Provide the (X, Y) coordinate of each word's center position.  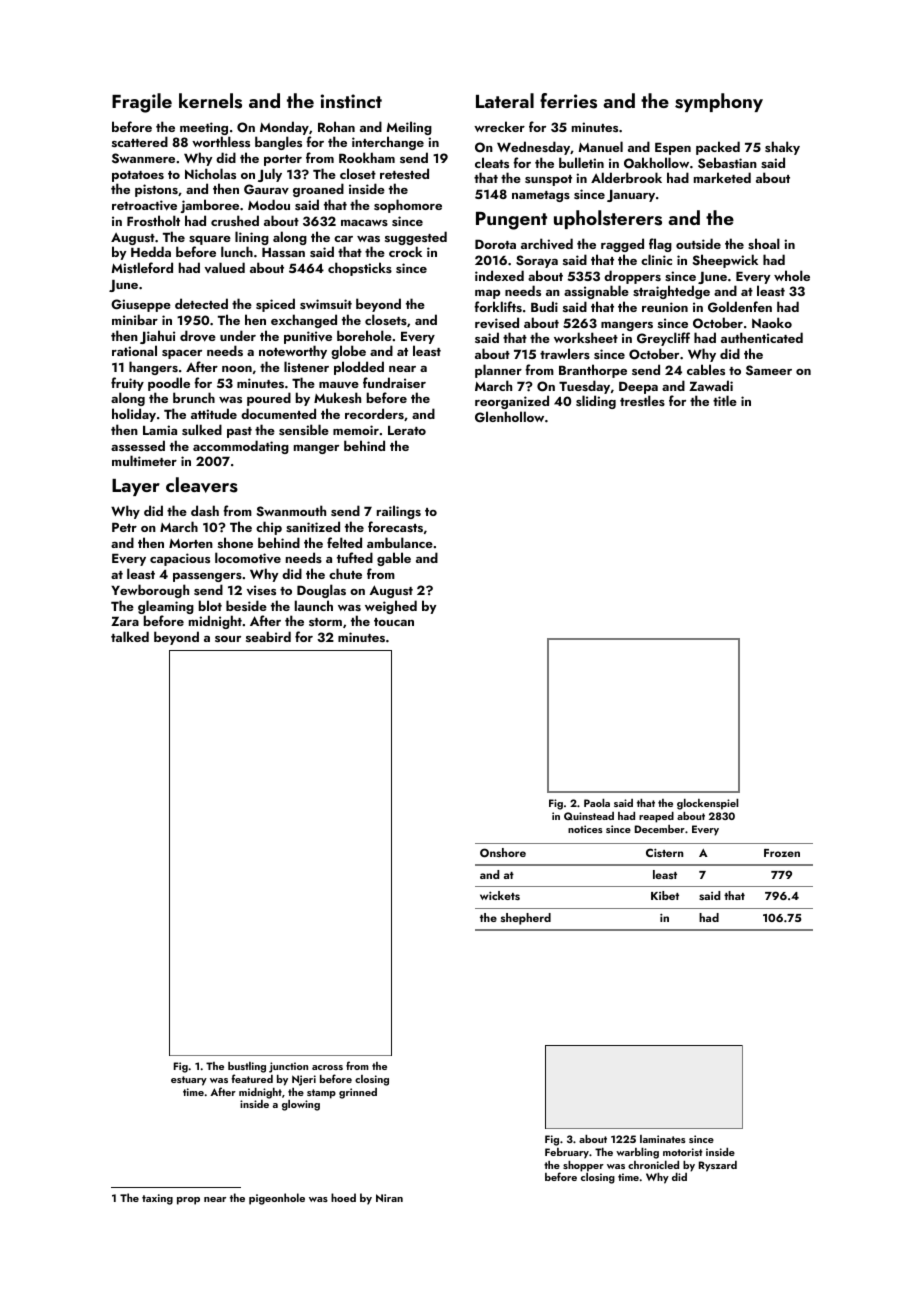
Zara (125, 621)
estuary (189, 1081)
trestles (642, 400)
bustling (247, 1067)
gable (394, 559)
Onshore (503, 852)
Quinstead (589, 816)
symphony (719, 102)
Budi (544, 306)
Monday (284, 128)
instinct (351, 101)
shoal (764, 243)
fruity (127, 384)
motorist (683, 1152)
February (567, 1153)
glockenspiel (707, 804)
